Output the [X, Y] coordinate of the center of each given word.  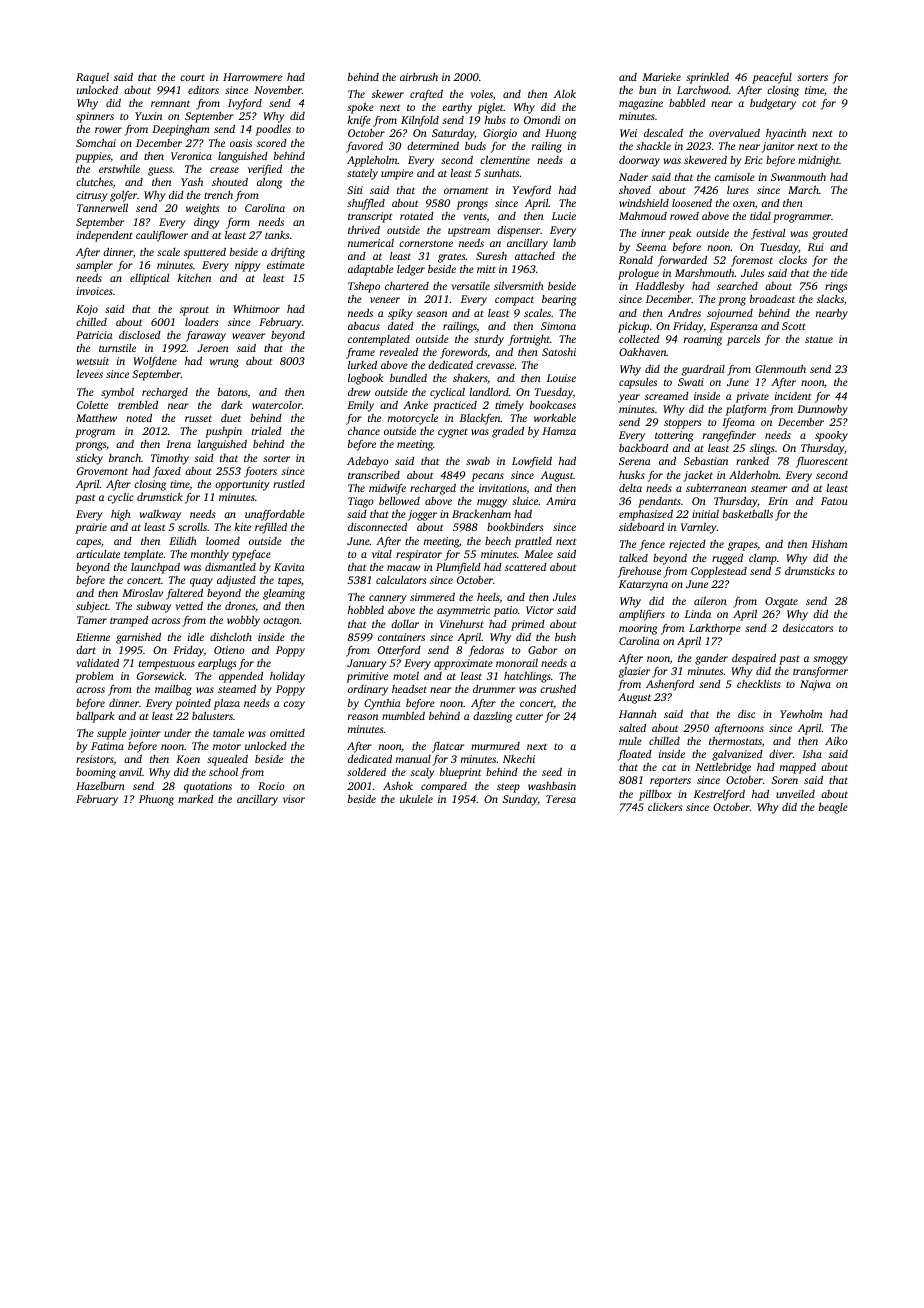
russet [198, 418]
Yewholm [801, 714]
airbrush [419, 77]
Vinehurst [462, 624]
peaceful [772, 78]
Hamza [559, 431]
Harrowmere [252, 77]
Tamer [92, 620]
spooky [831, 436]
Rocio [271, 786]
